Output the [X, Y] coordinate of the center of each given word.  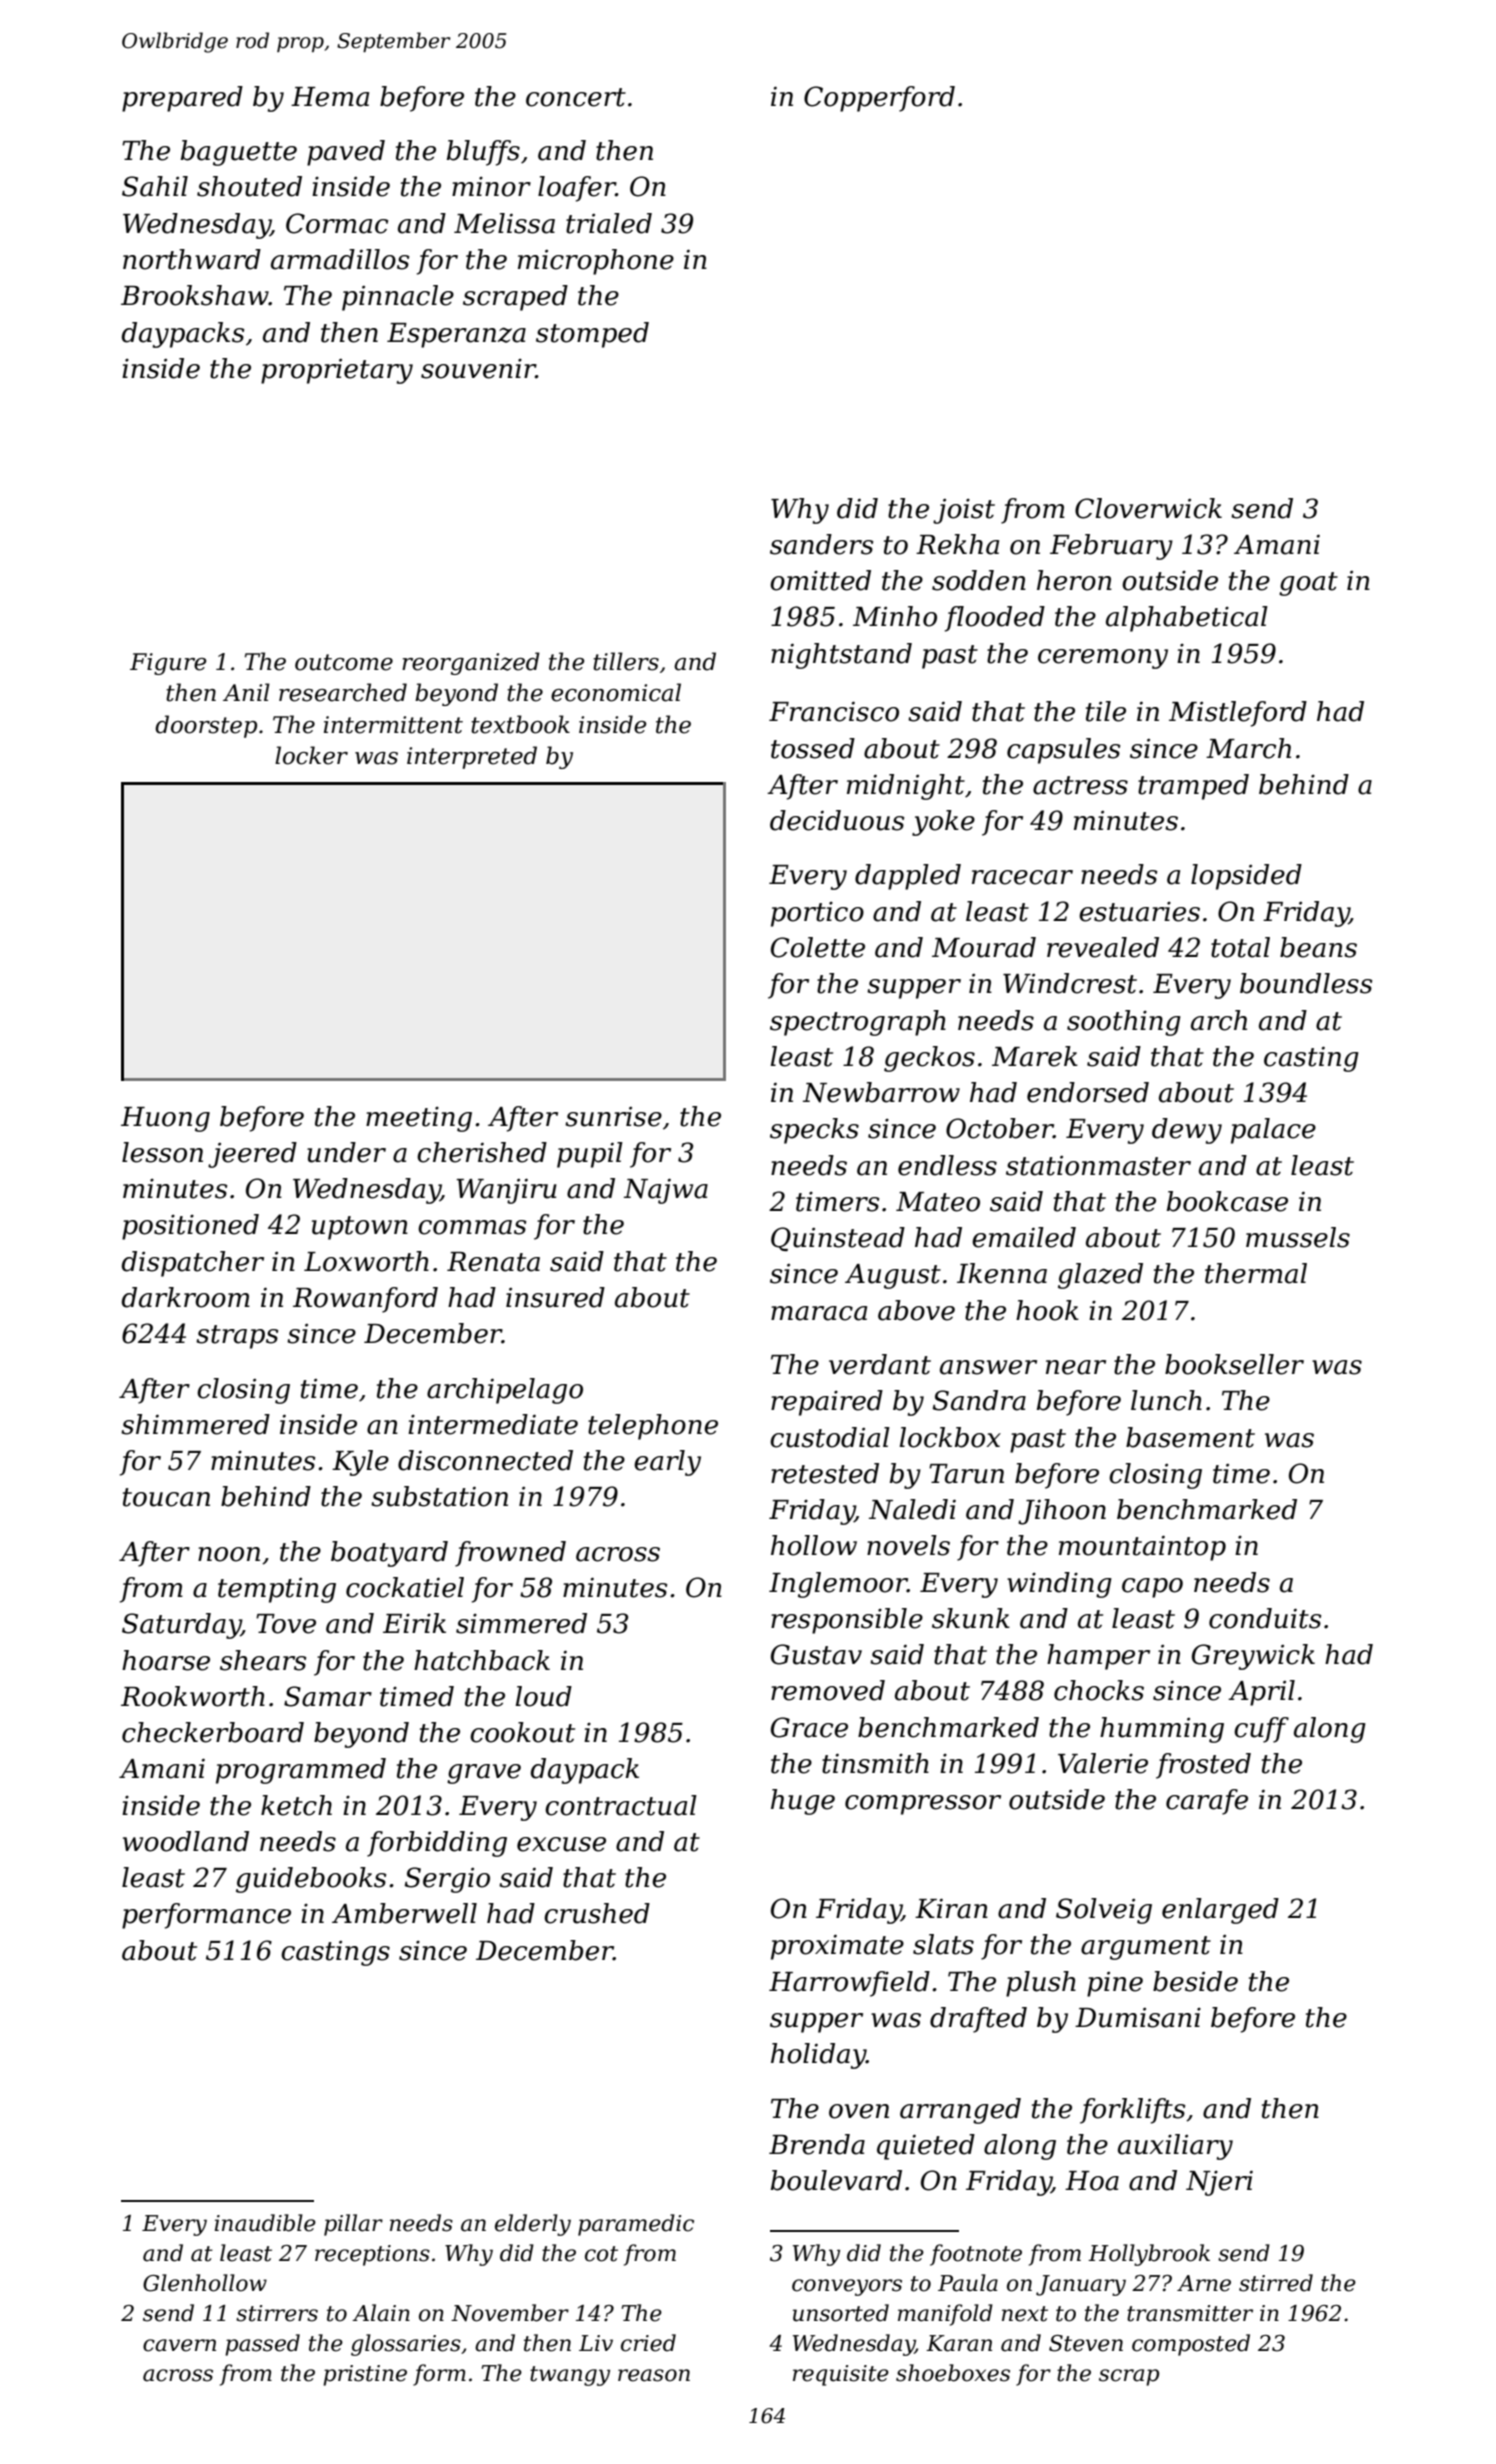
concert [576, 97]
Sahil [155, 186]
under [346, 1152]
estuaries [1139, 912]
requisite [841, 2375]
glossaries [406, 2345]
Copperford [879, 99]
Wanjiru [507, 1191]
